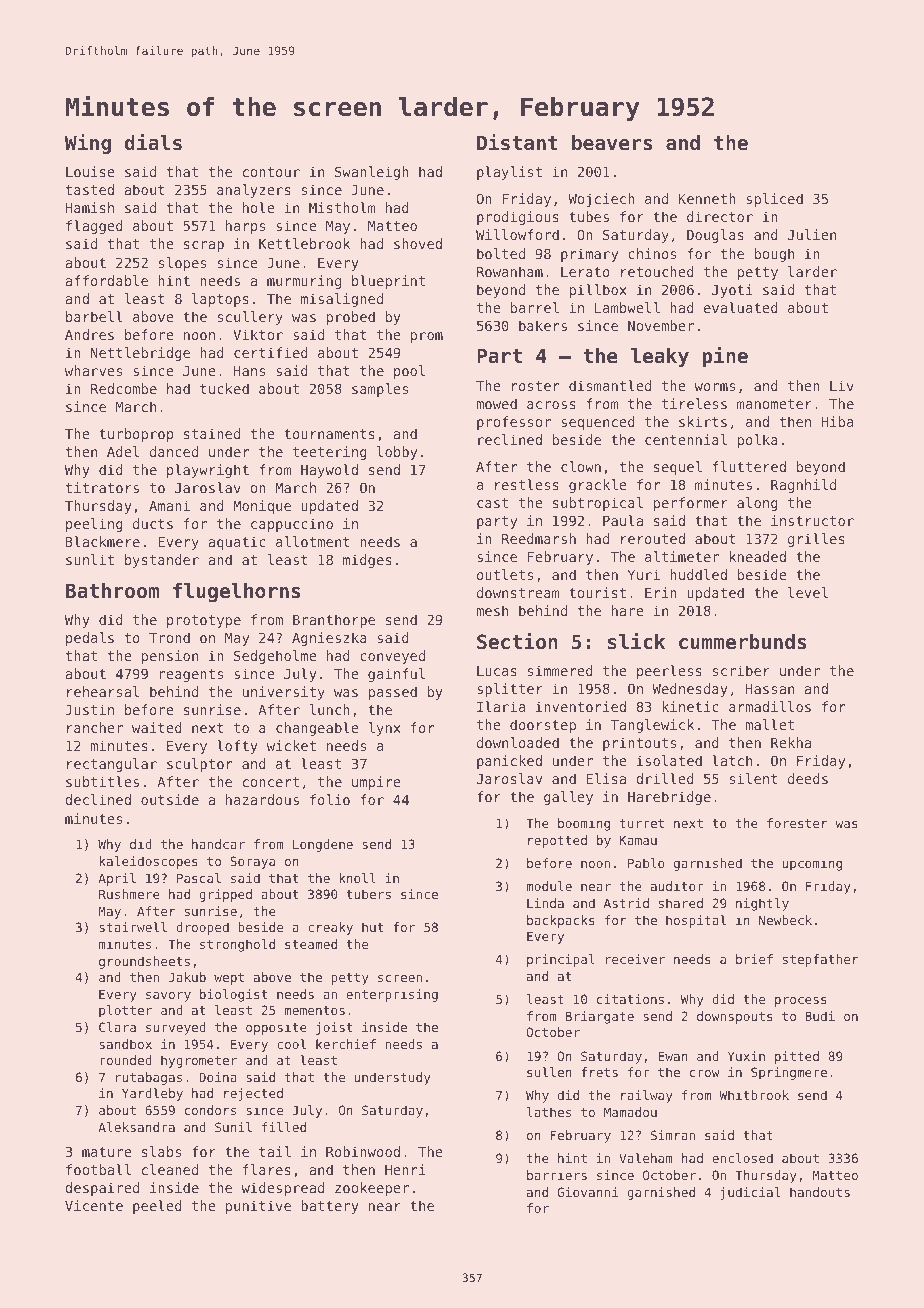 This screenshot has width=924, height=1308. I want to click on opposite, so click(276, 1028).
